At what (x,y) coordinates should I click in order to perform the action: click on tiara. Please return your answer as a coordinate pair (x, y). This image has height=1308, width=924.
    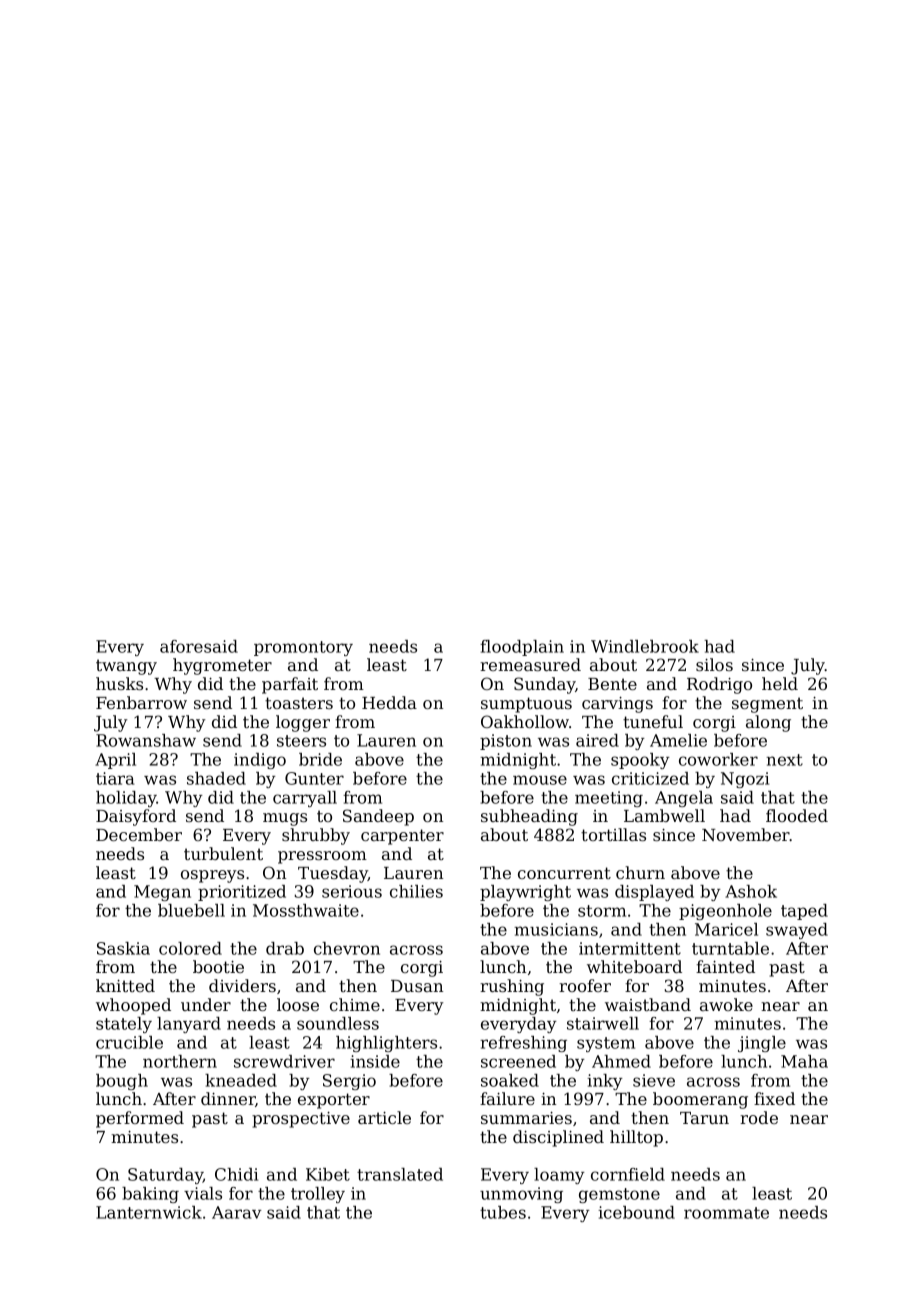
    Looking at the image, I should click on (115, 778).
